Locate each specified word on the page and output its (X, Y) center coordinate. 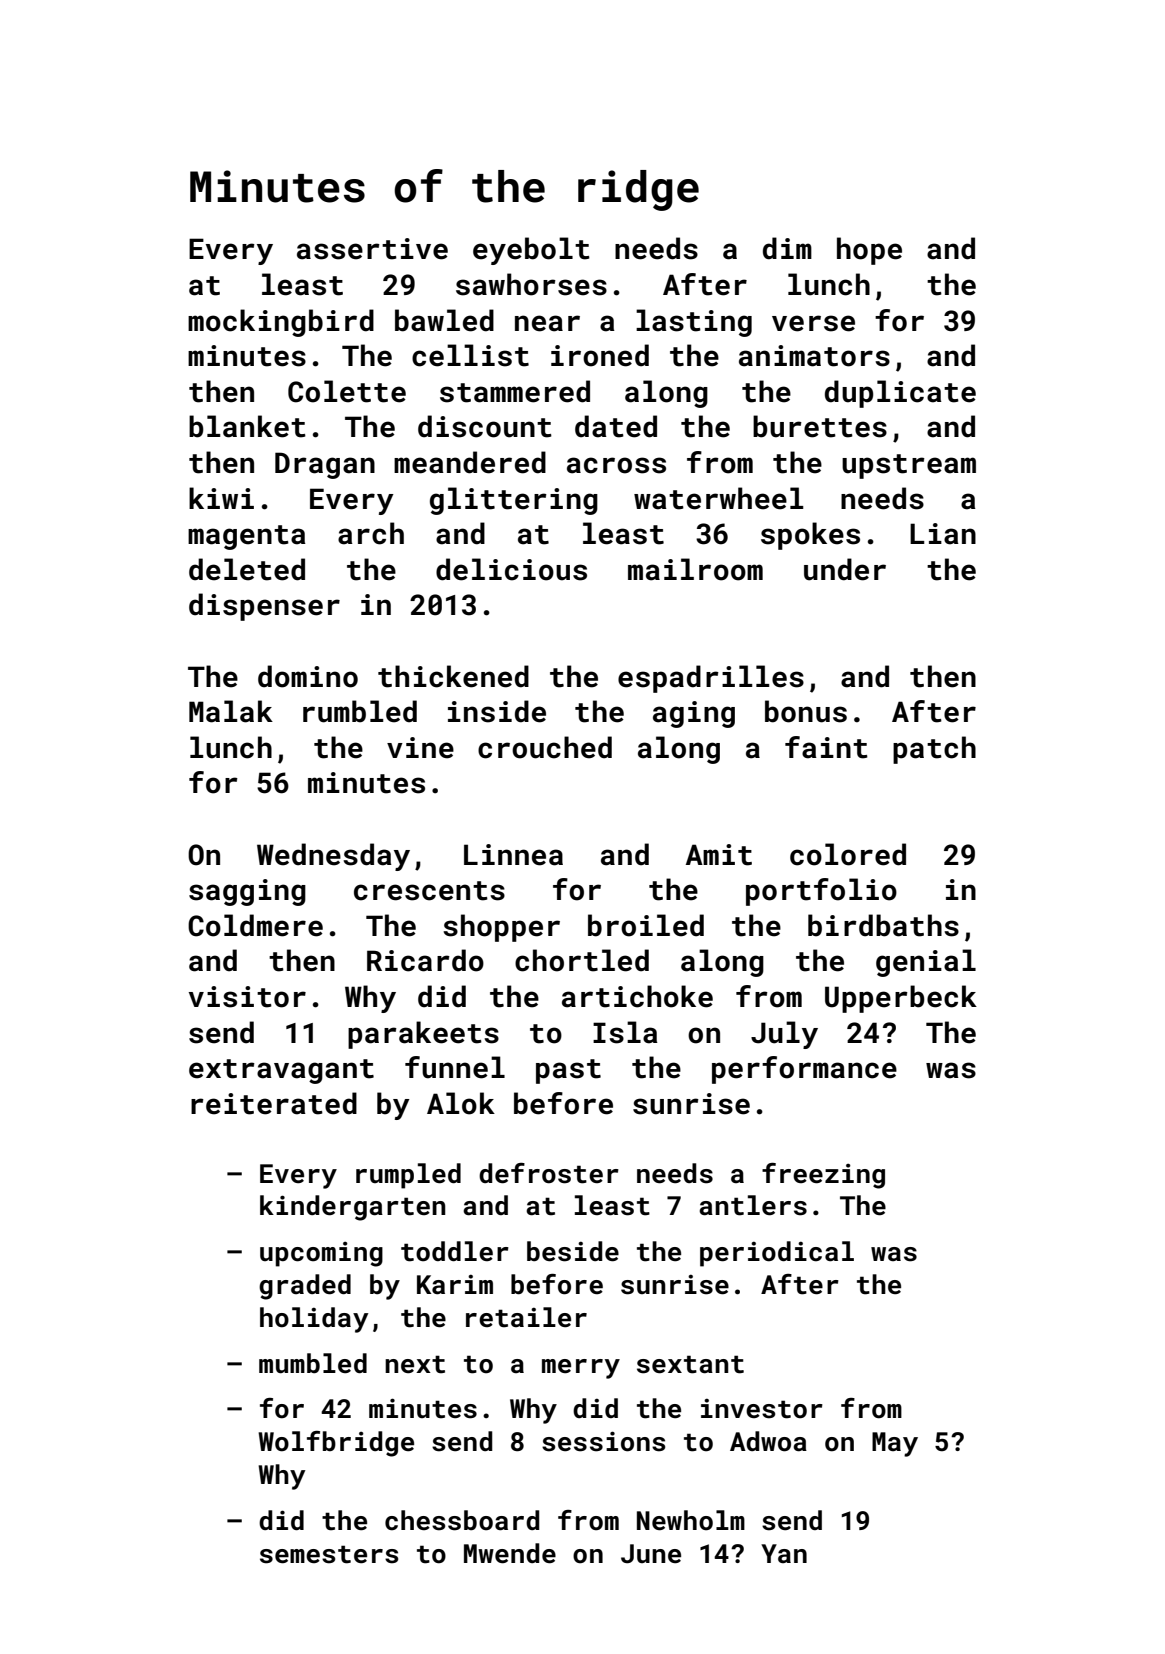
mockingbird (281, 323)
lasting (694, 323)
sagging (247, 892)
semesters (329, 1554)
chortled (582, 960)
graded (305, 1287)
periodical (777, 1254)
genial (926, 963)
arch (371, 533)
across (616, 465)
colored (848, 854)
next (415, 1364)
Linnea (513, 855)
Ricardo (425, 960)
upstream (909, 466)
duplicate (900, 394)
